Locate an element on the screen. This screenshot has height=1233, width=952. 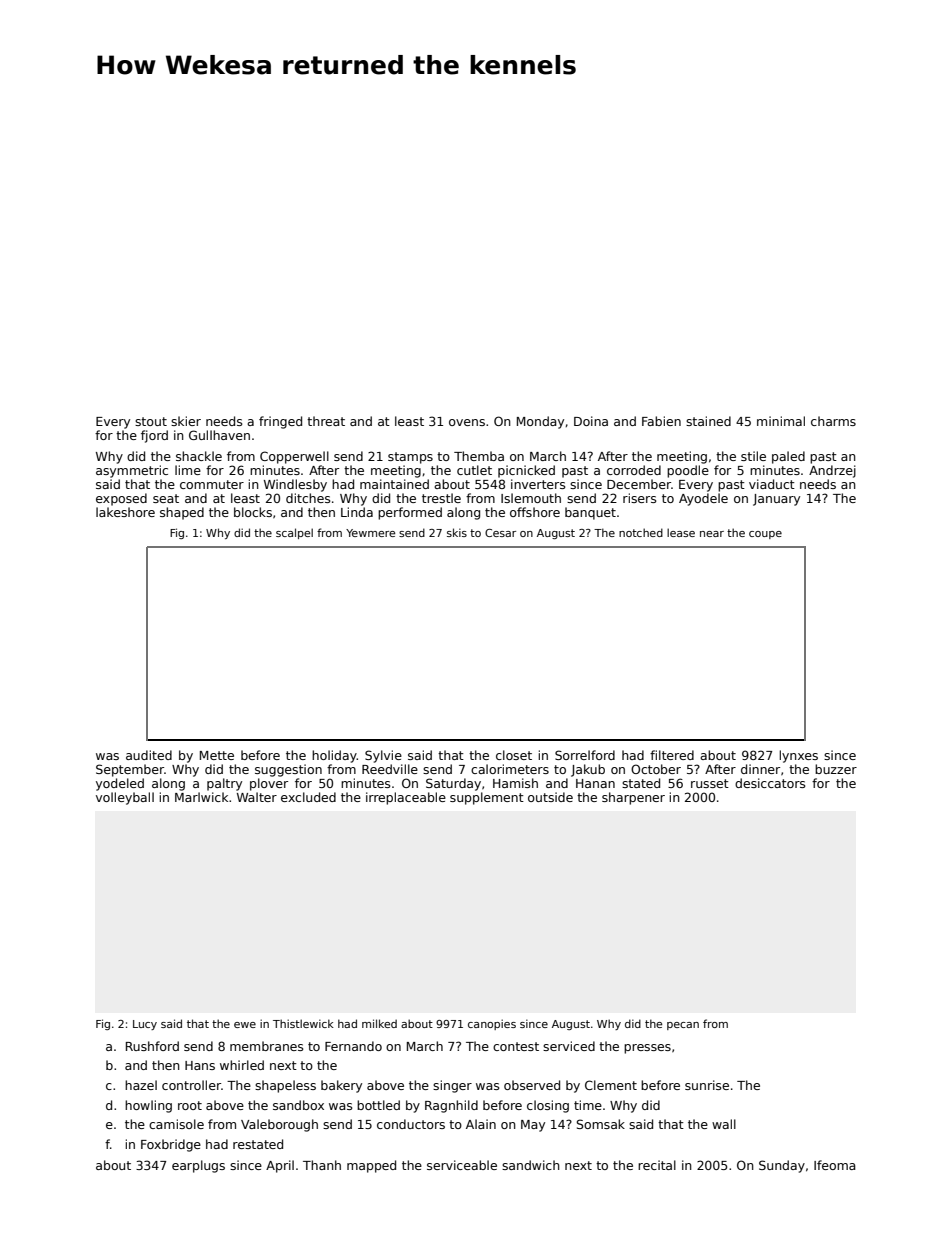
Lucy is located at coordinates (145, 1025).
